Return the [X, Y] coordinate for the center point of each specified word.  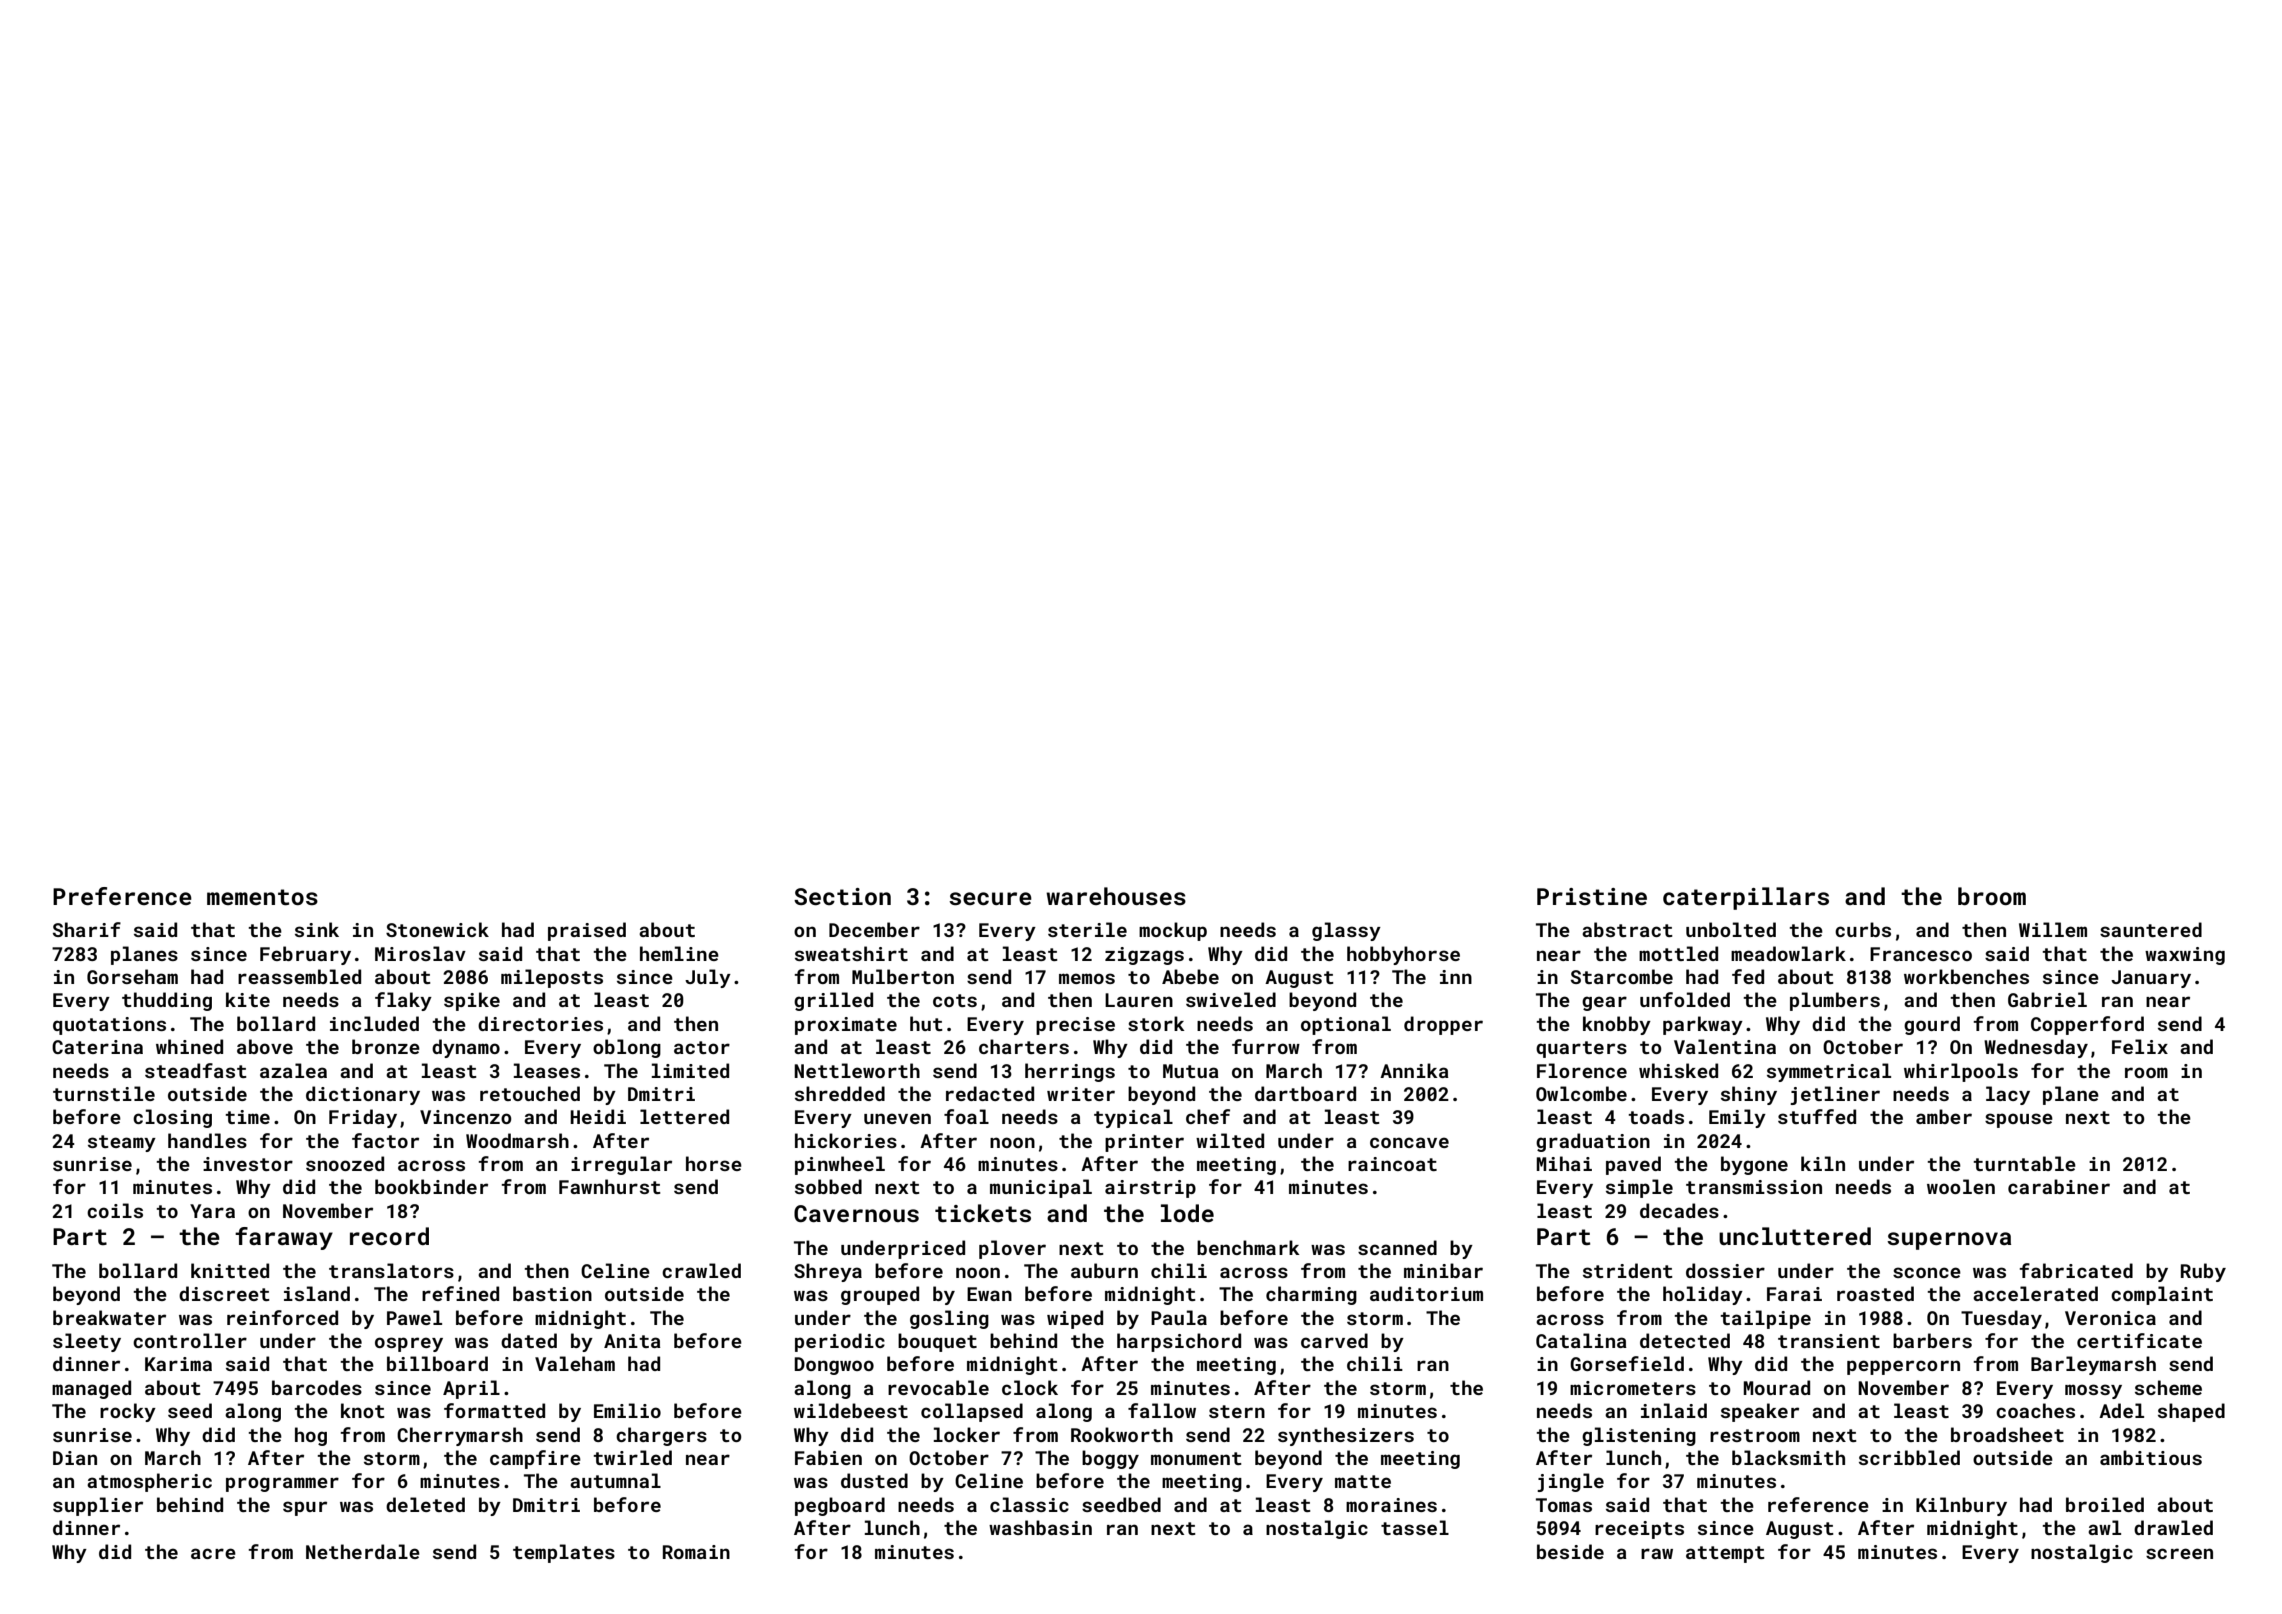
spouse [2019, 1120]
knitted [230, 1270]
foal [966, 1116]
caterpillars [1746, 898]
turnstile [104, 1093]
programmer [282, 1484]
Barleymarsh [2093, 1365]
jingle [1570, 1482]
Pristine [1592, 896]
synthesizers [1346, 1436]
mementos [262, 897]
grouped [880, 1295]
